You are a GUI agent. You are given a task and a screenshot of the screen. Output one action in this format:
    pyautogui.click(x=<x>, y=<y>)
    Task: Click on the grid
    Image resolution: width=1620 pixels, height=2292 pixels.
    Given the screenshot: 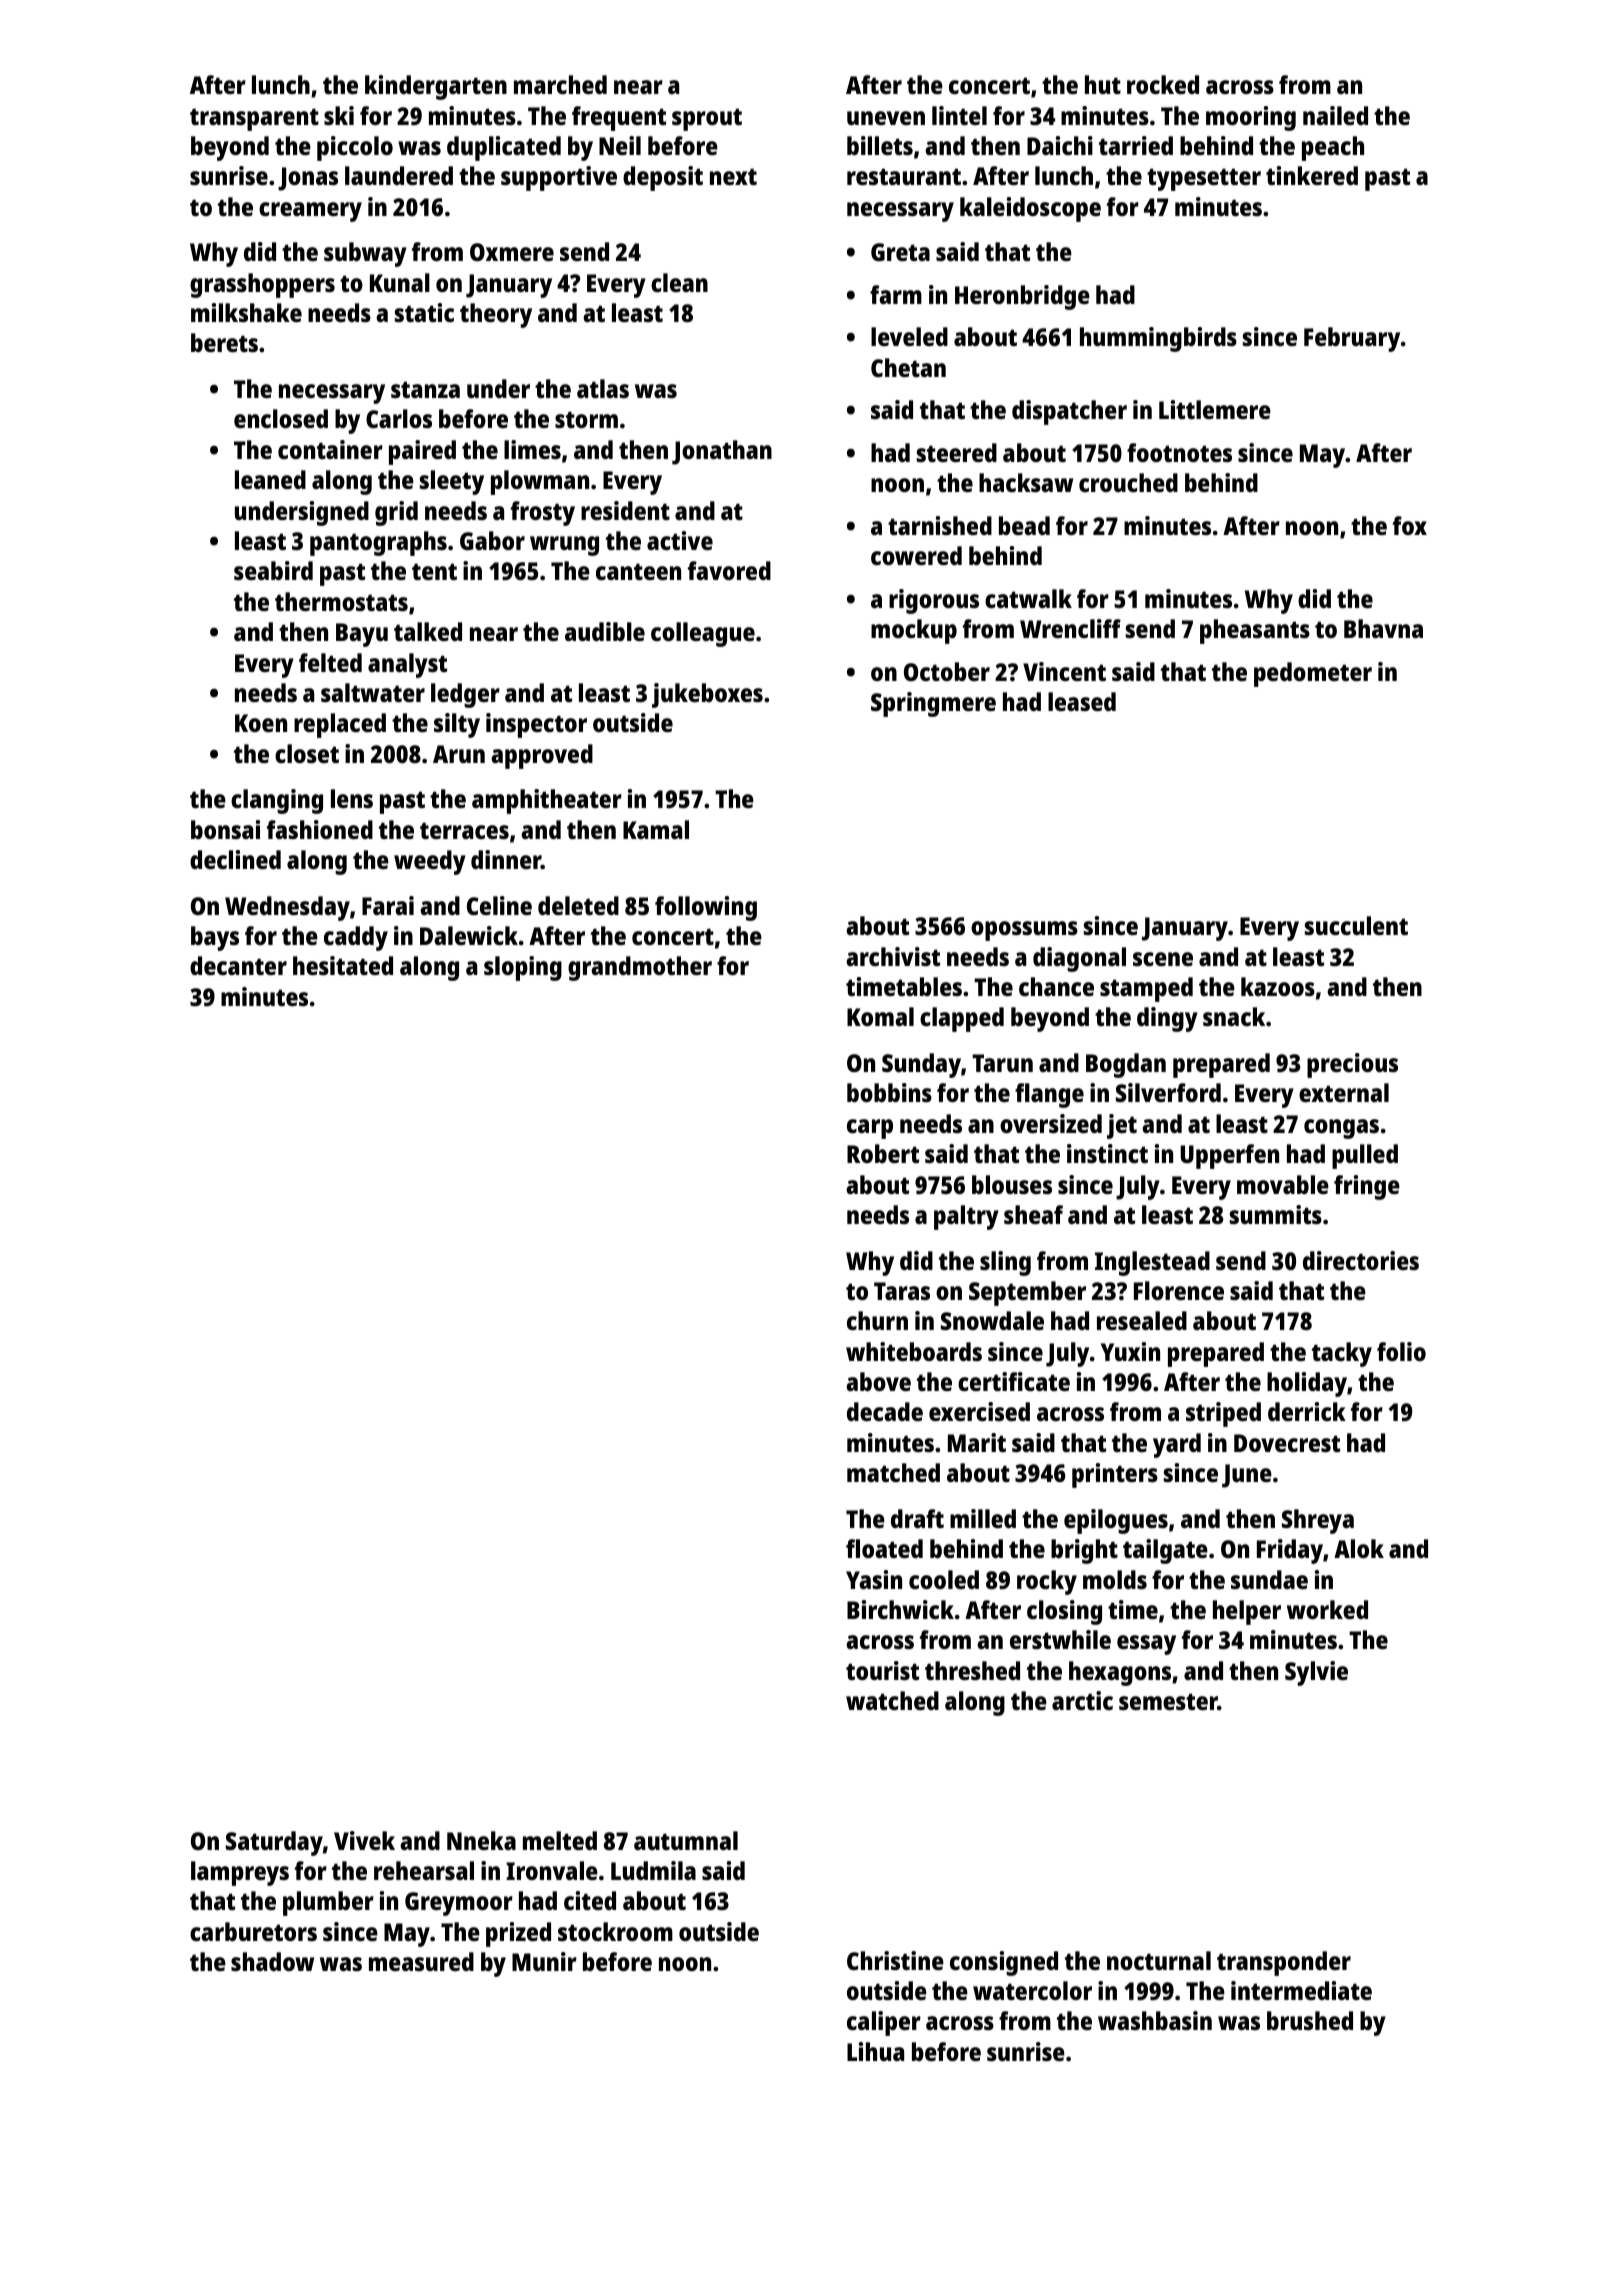 What is the action you would take?
    pyautogui.click(x=396, y=513)
